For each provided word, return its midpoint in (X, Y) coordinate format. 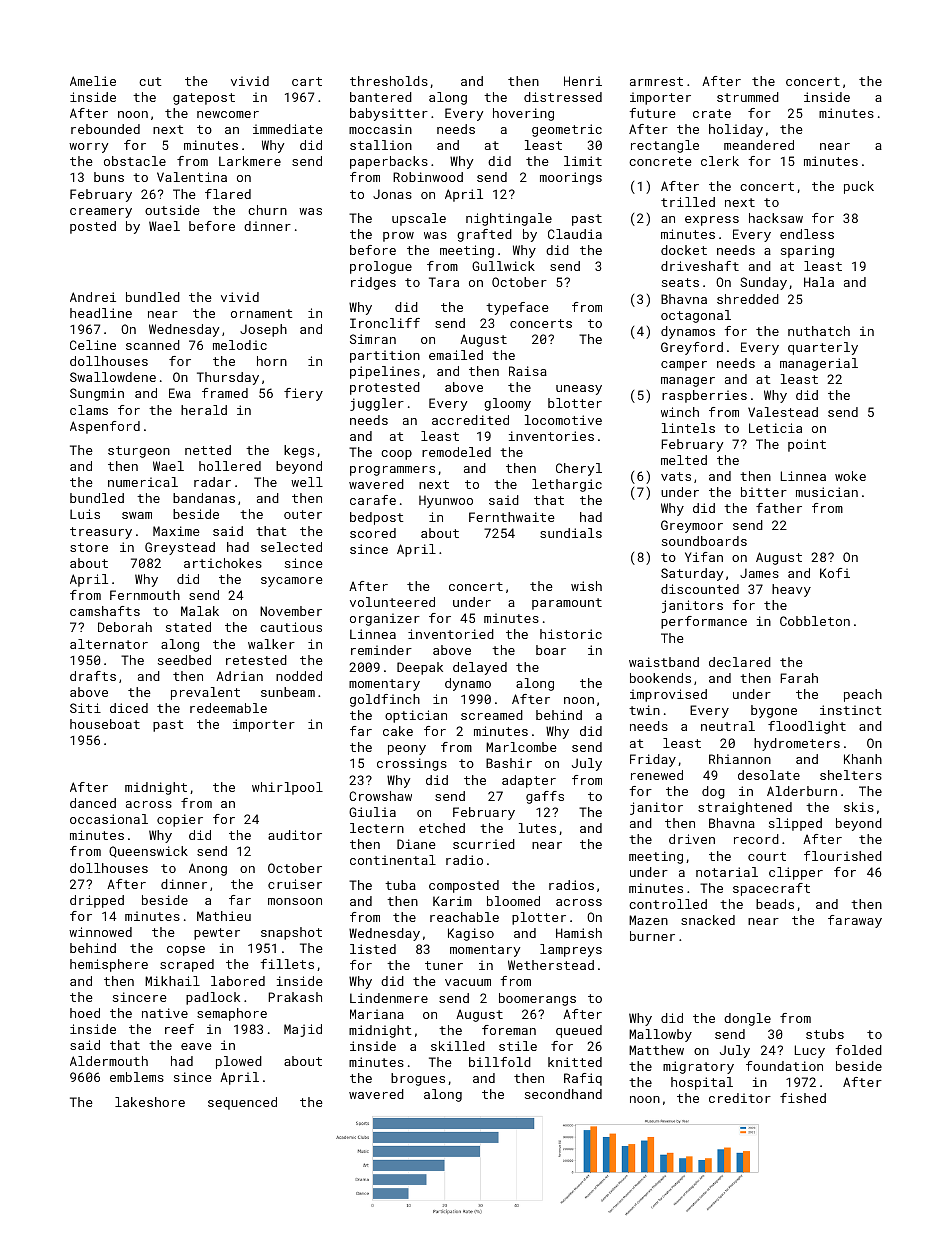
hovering (523, 114)
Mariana (377, 1014)
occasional (109, 819)
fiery (303, 394)
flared (228, 194)
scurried (484, 844)
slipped (795, 824)
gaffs (545, 797)
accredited (470, 420)
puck (859, 187)
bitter (764, 492)
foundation (784, 1066)
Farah (799, 678)
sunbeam (288, 692)
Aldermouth (109, 1061)
